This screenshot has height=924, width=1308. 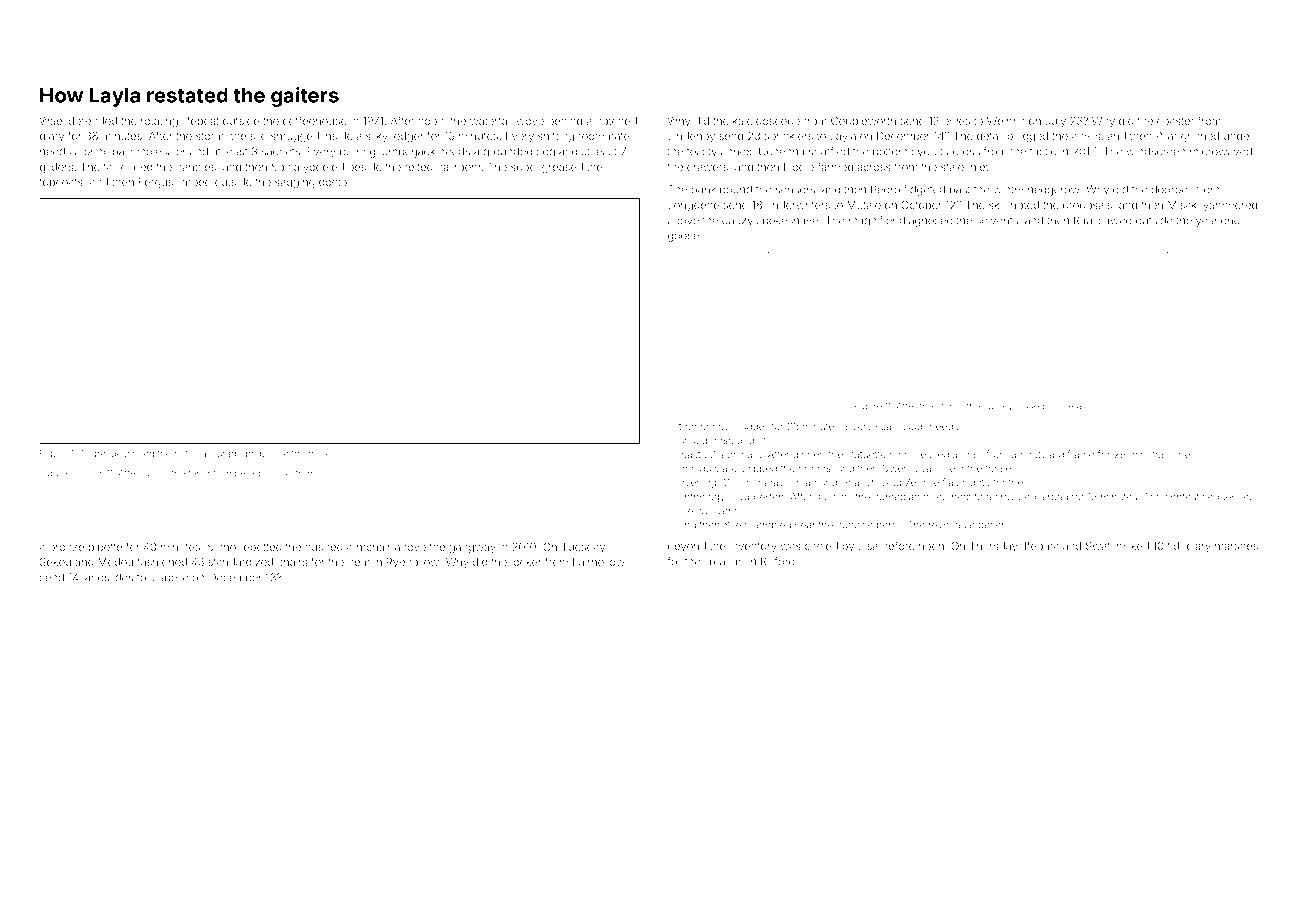 I want to click on Raul, so click(x=1084, y=220).
